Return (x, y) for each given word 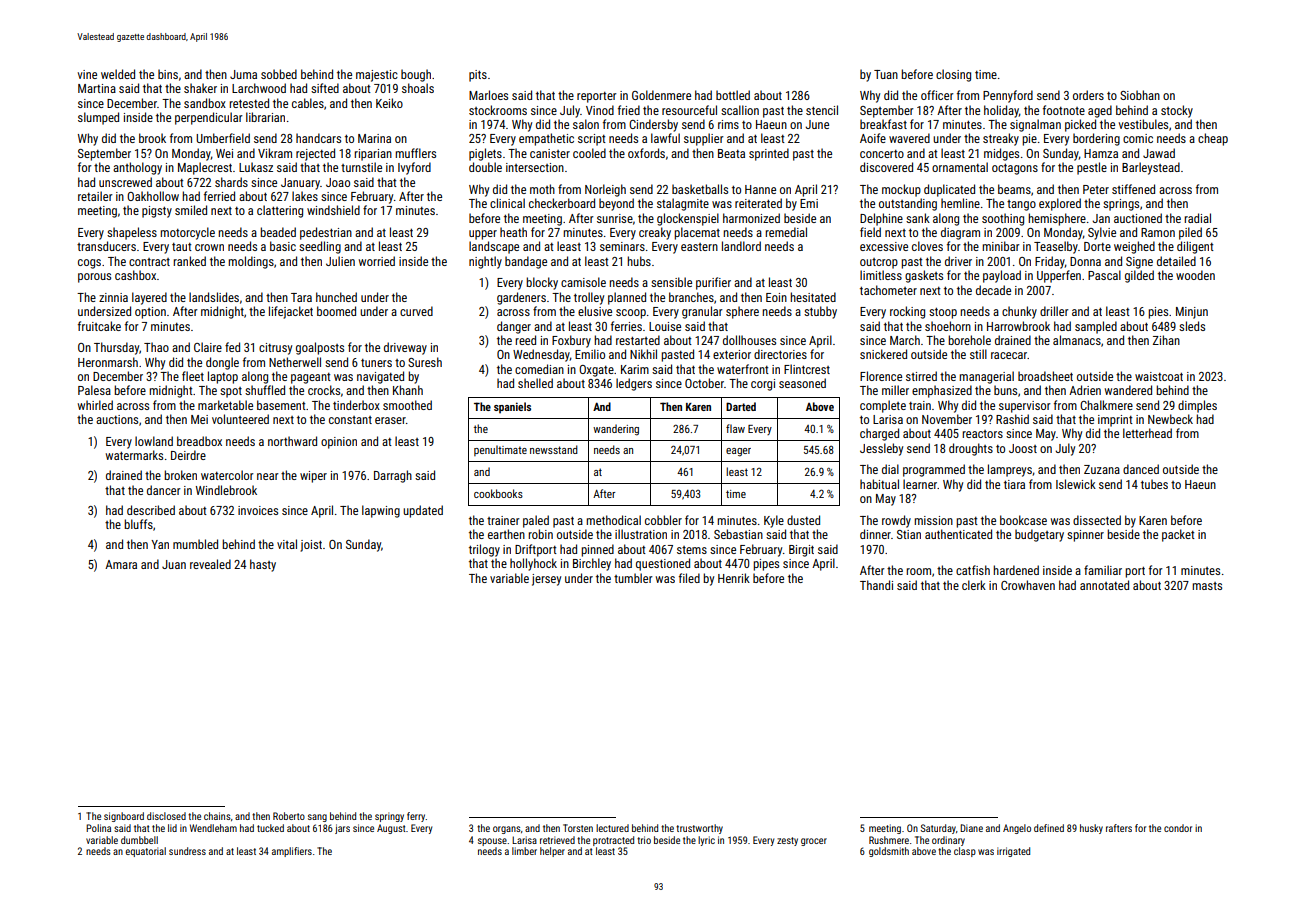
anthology (137, 168)
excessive (884, 246)
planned (627, 298)
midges (1001, 154)
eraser (390, 420)
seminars (622, 246)
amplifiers (292, 852)
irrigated (1013, 852)
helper (552, 852)
